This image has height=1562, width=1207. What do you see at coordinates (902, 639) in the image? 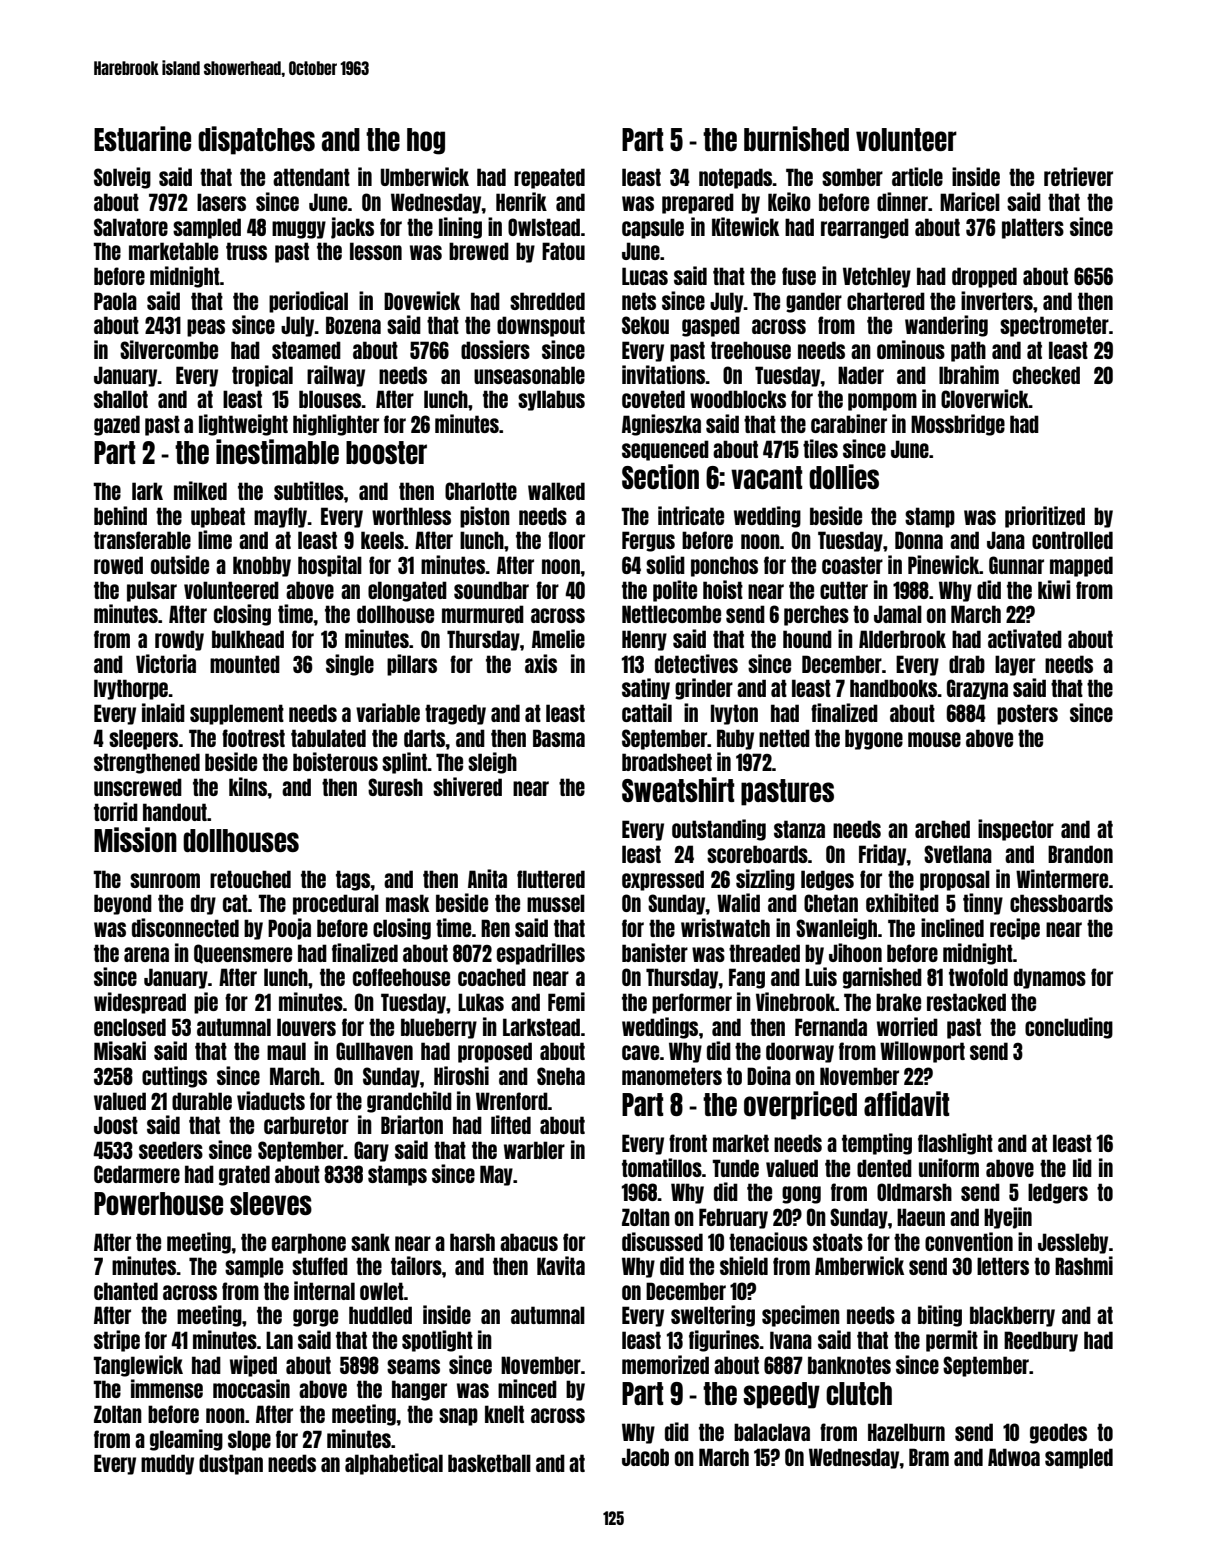
I see `Alderbrook` at bounding box center [902, 639].
